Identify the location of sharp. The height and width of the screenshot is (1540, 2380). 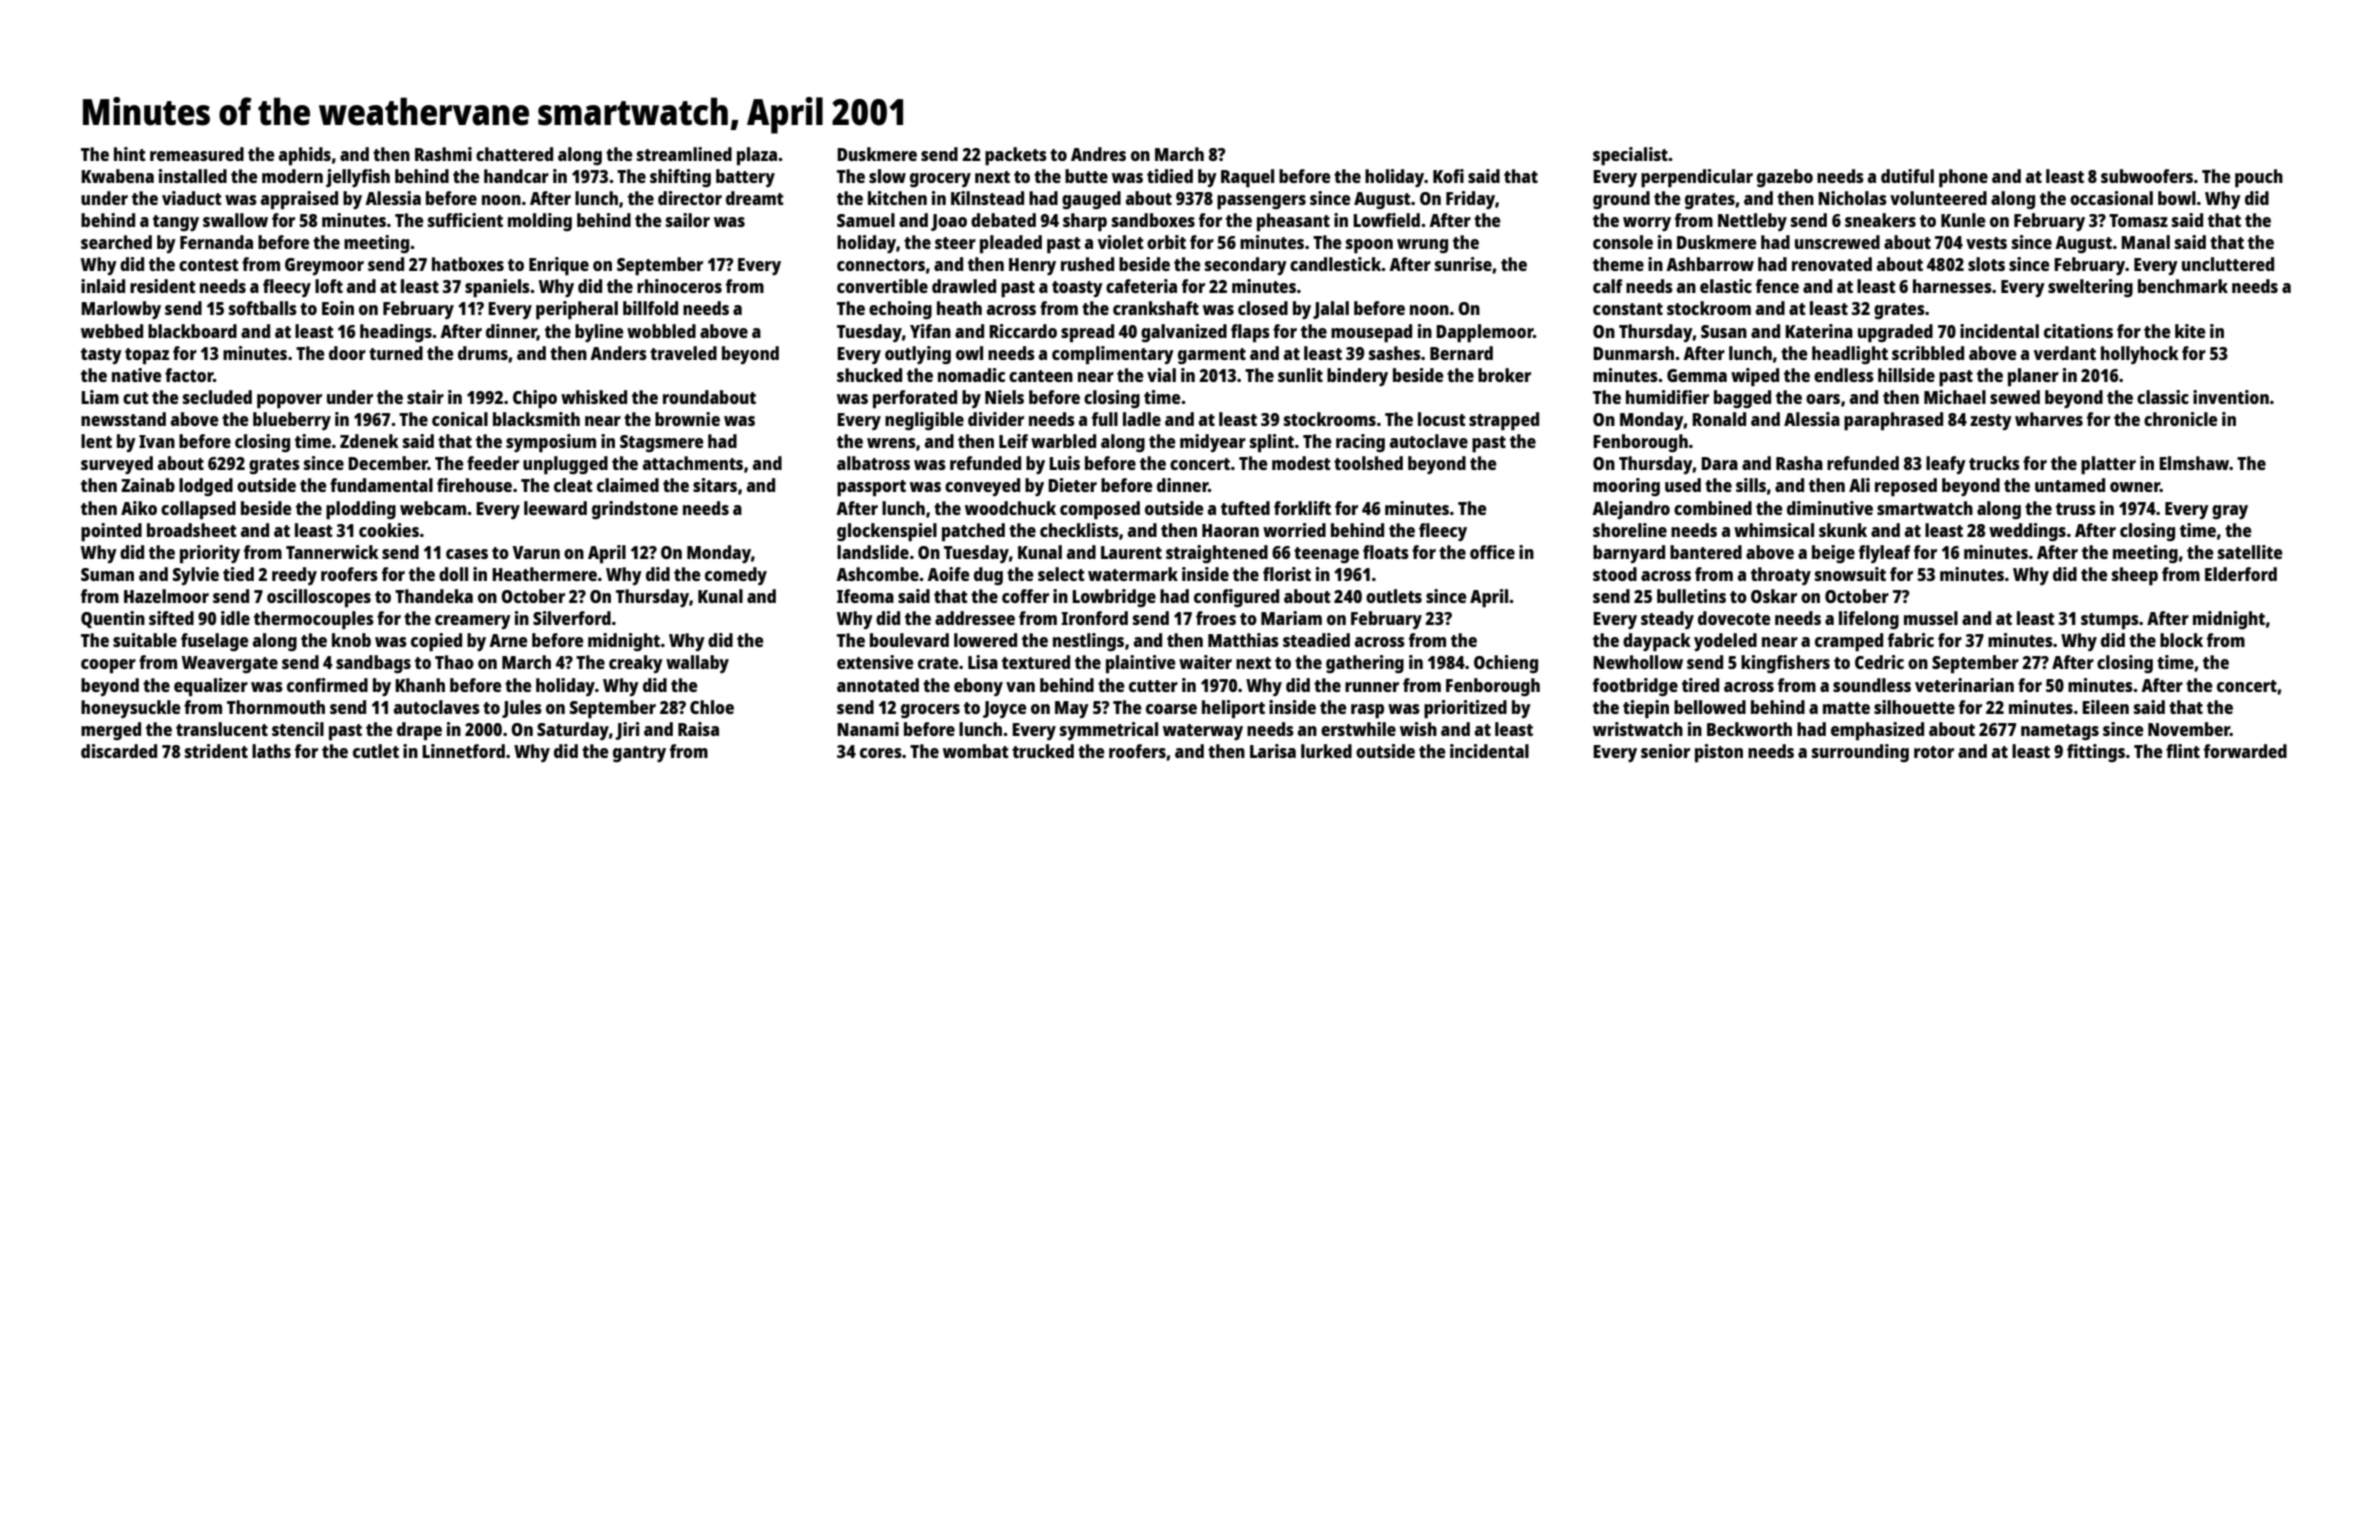
(1085, 222).
